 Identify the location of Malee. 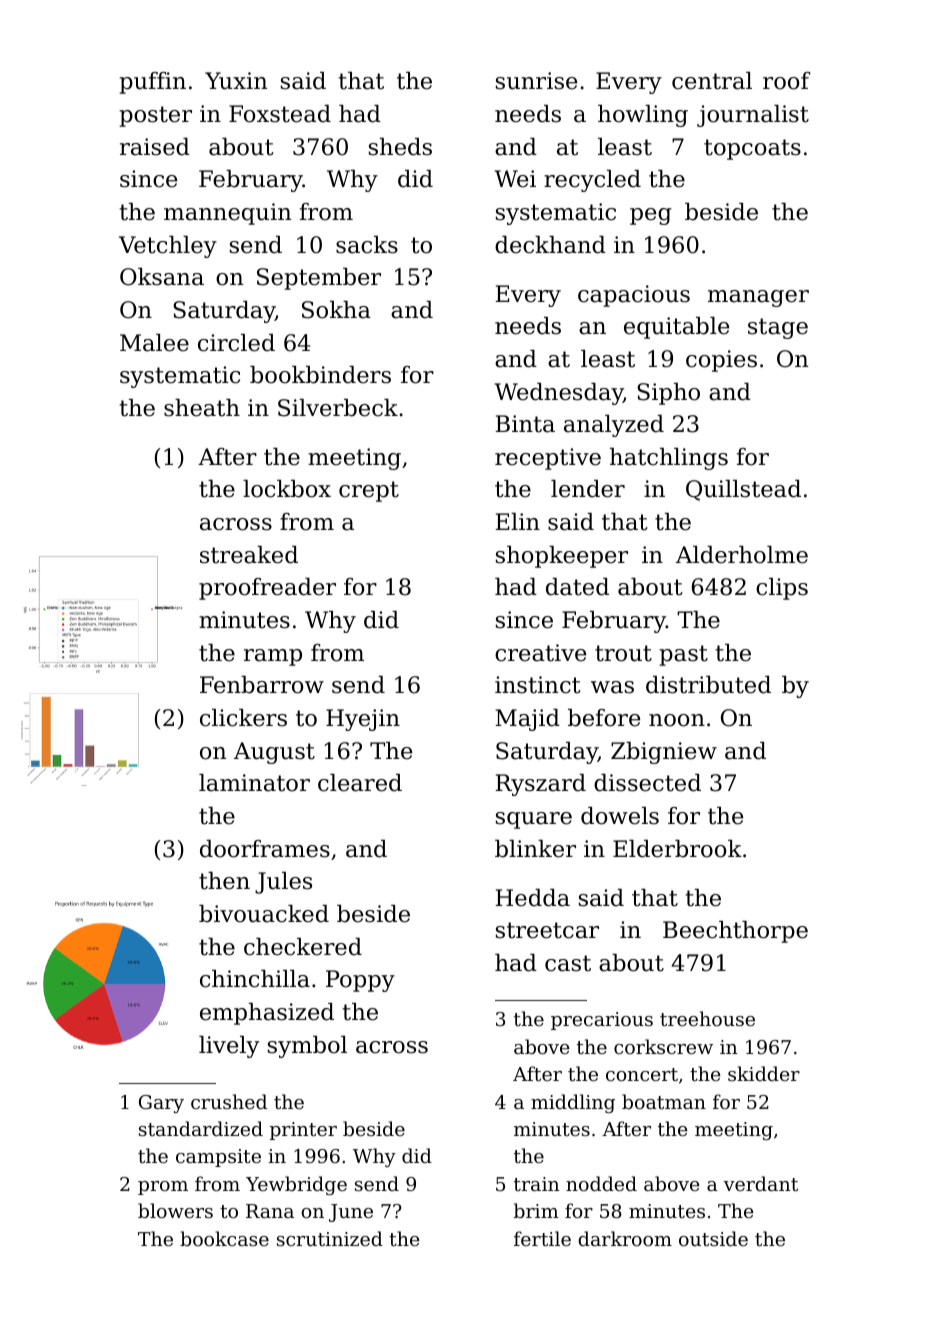
(154, 343).
